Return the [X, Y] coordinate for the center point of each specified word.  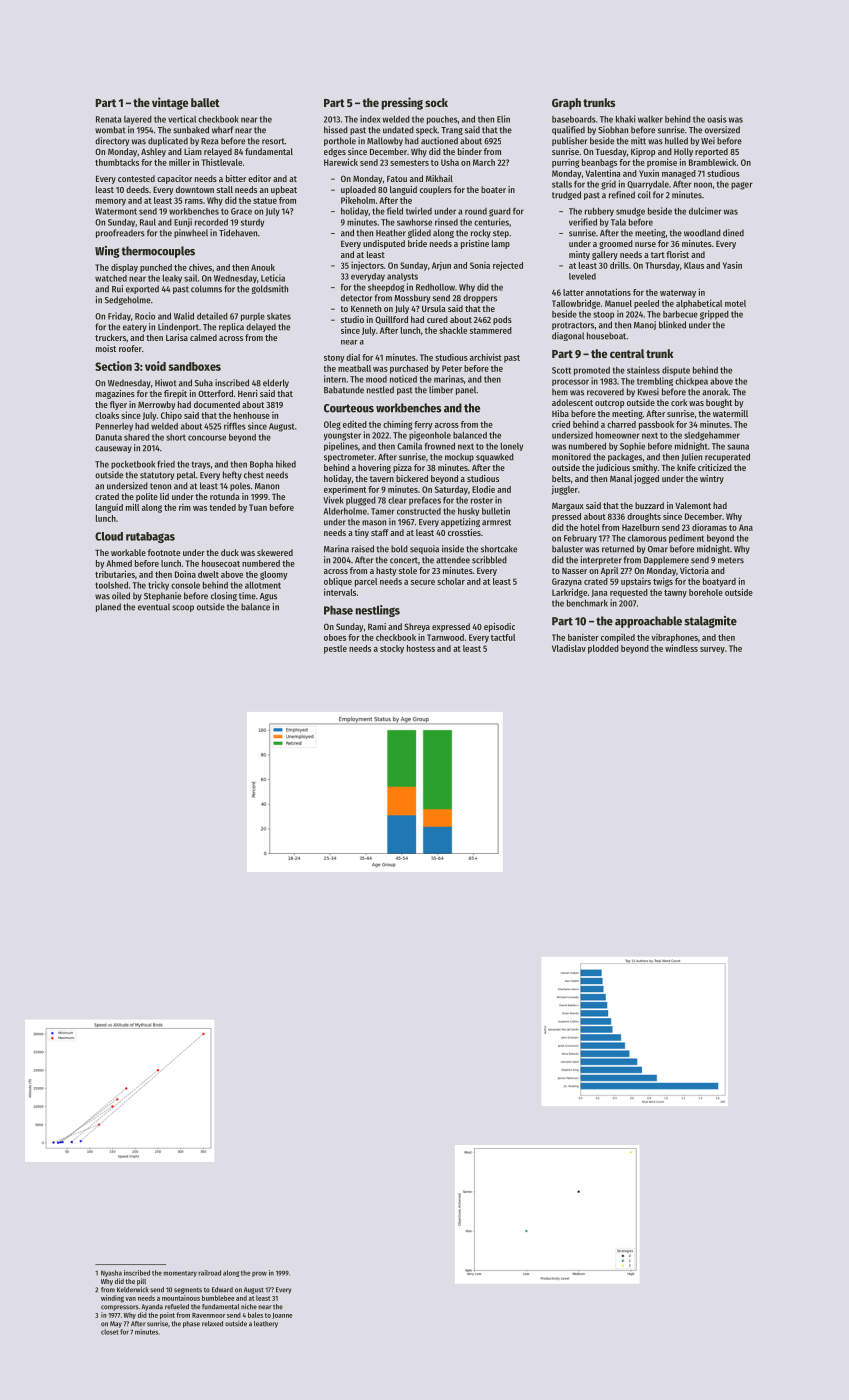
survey [712, 650]
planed [108, 607]
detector [357, 298]
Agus [268, 597]
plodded [603, 649]
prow [259, 1274]
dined [733, 233]
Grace [241, 211]
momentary [180, 1274]
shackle [453, 330]
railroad [209, 1273]
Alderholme [345, 511]
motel [735, 303]
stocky [392, 649]
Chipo [171, 416]
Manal [621, 478]
